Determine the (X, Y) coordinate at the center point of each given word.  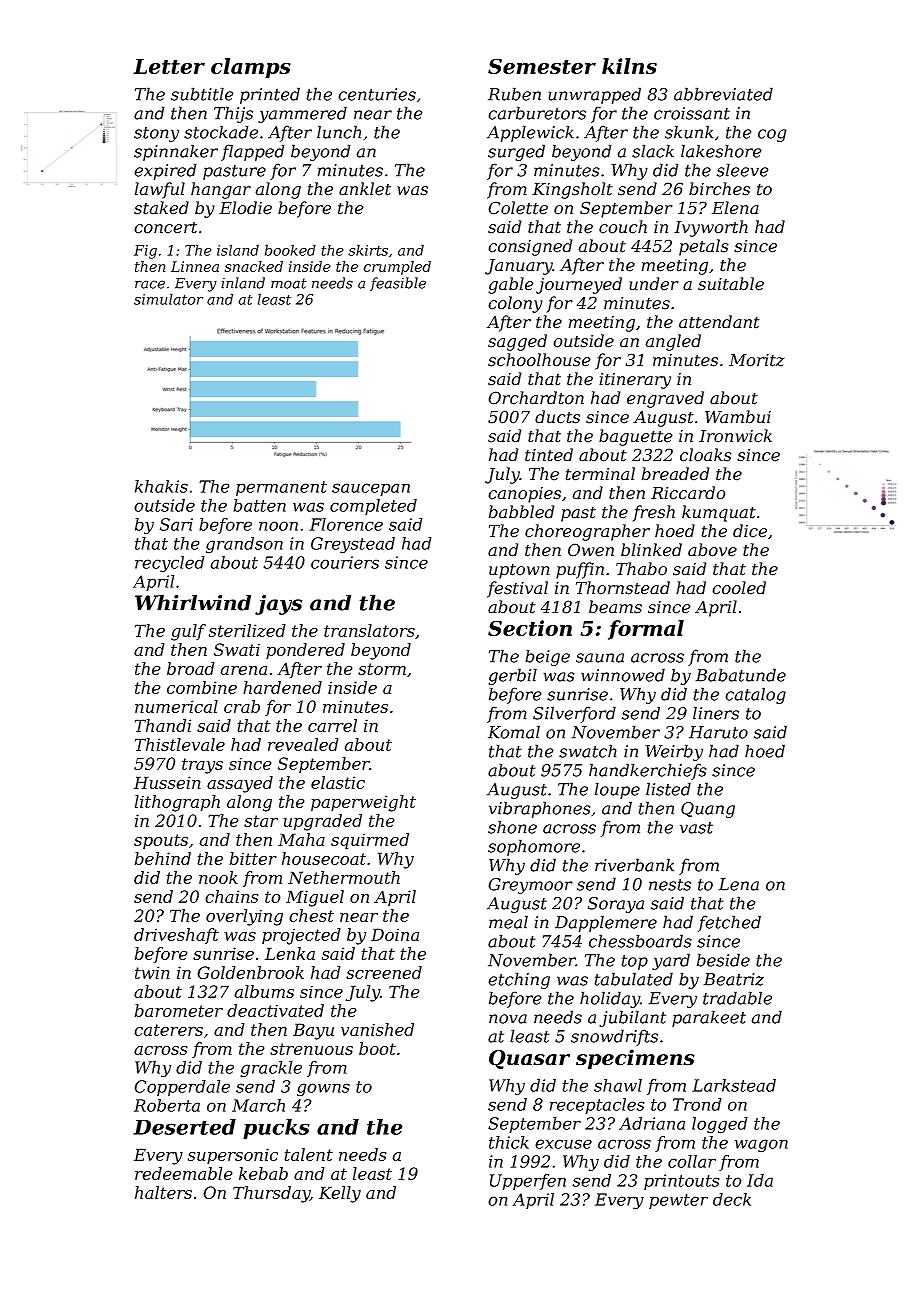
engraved (665, 399)
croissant (692, 113)
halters (163, 1192)
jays (278, 605)
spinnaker (176, 152)
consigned (530, 247)
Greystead (353, 545)
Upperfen (528, 1182)
